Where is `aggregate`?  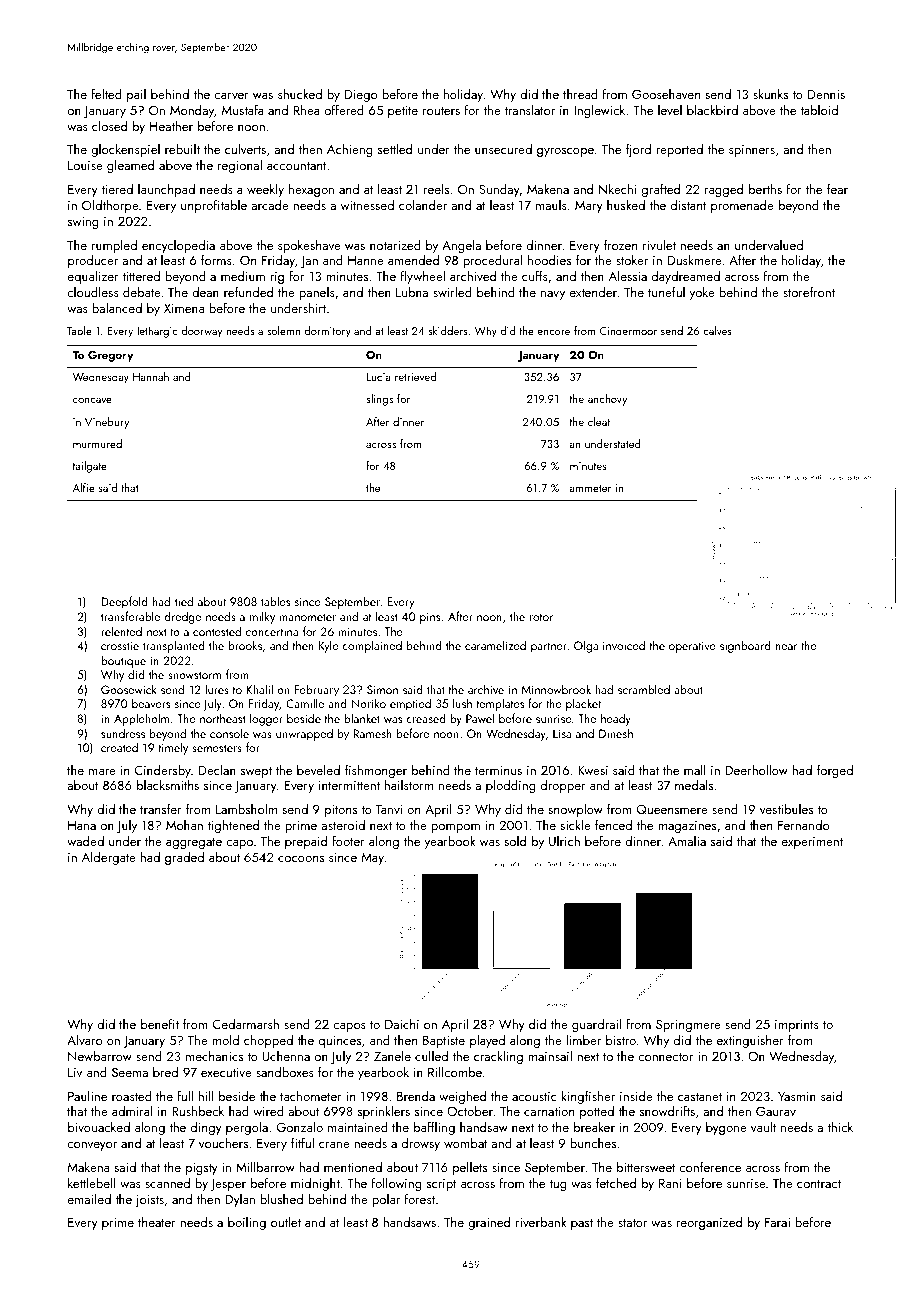 aggregate is located at coordinates (194, 843).
